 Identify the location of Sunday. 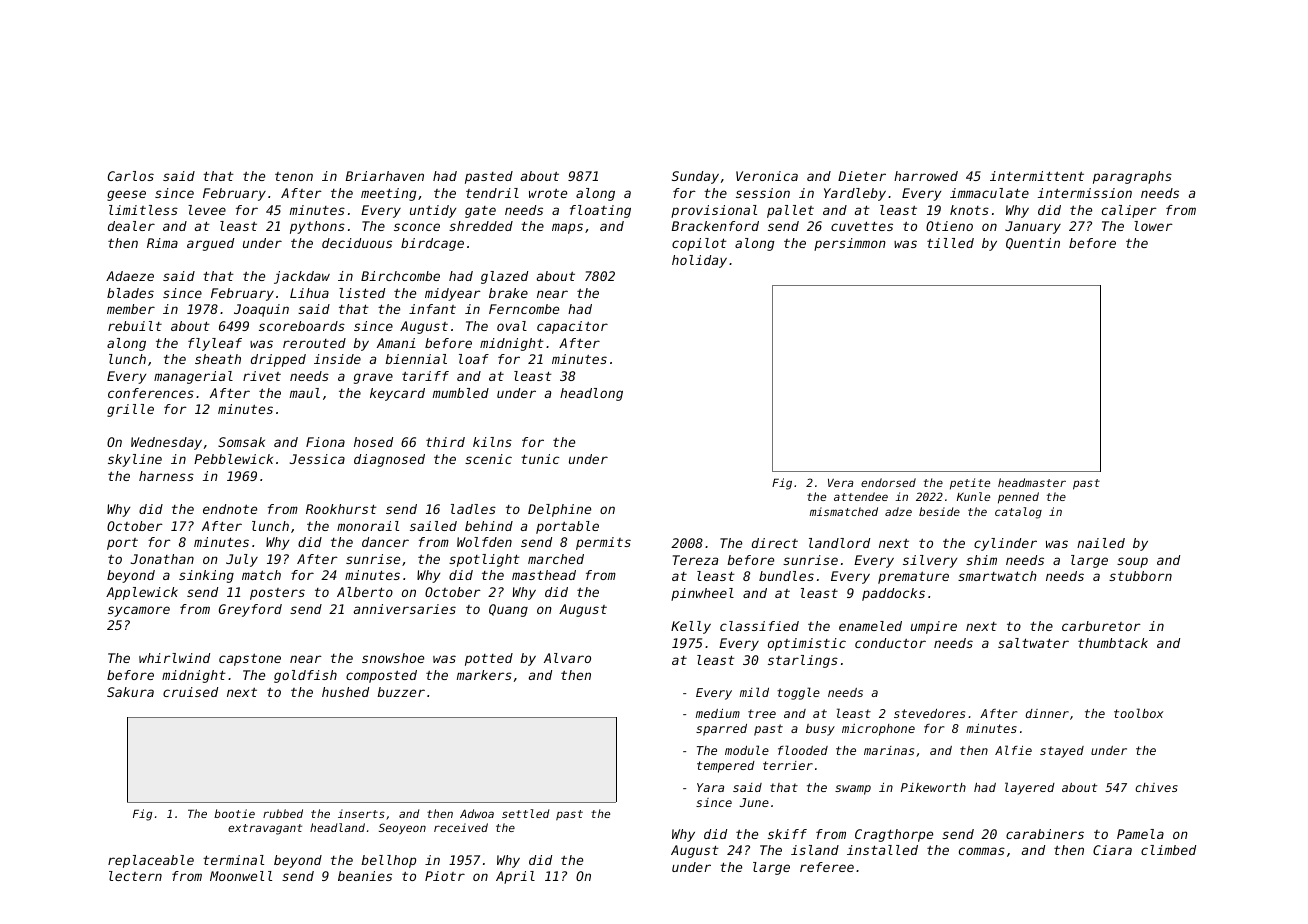
(695, 177).
